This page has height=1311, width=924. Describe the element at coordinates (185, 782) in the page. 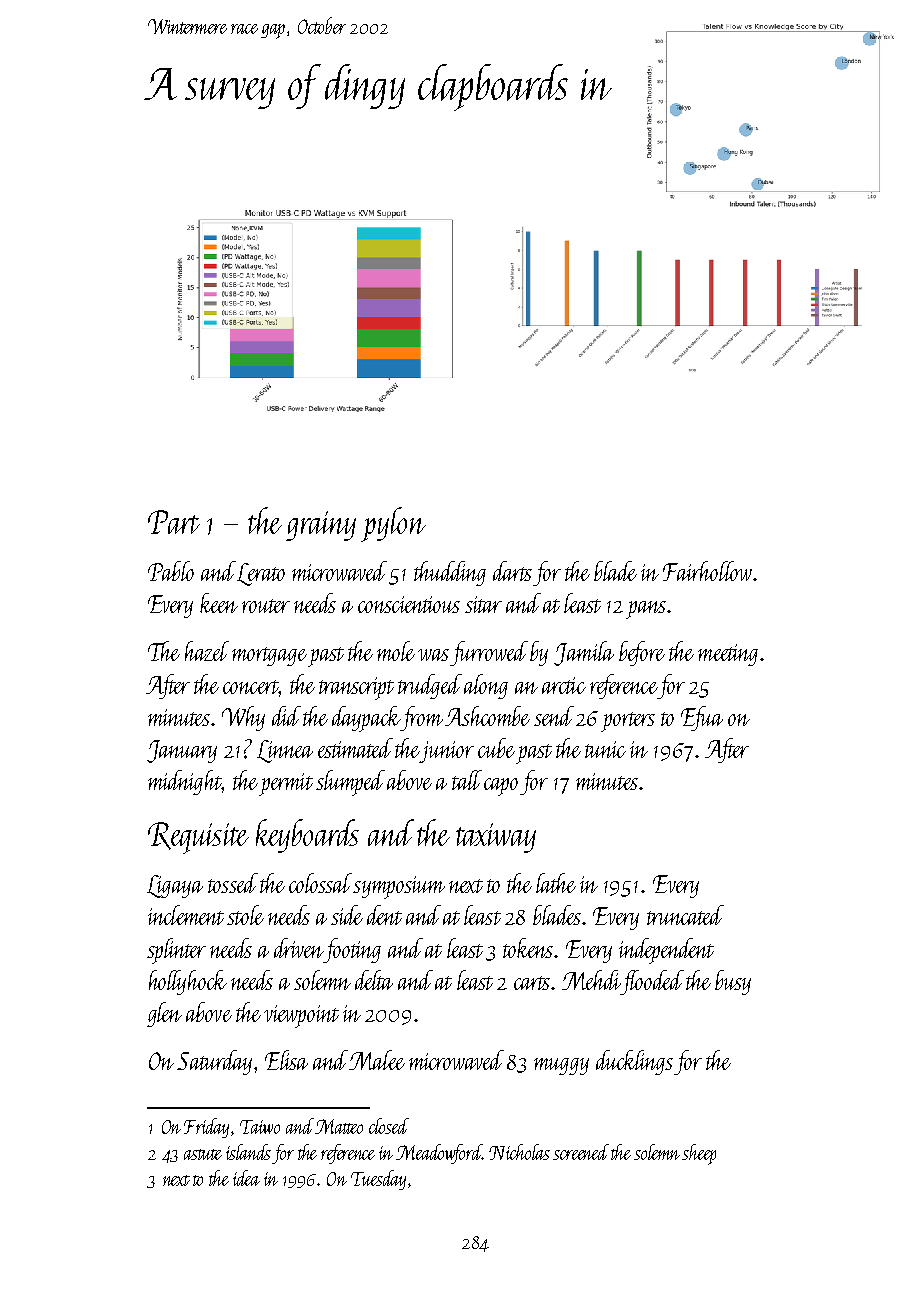

I see `midnight` at that location.
